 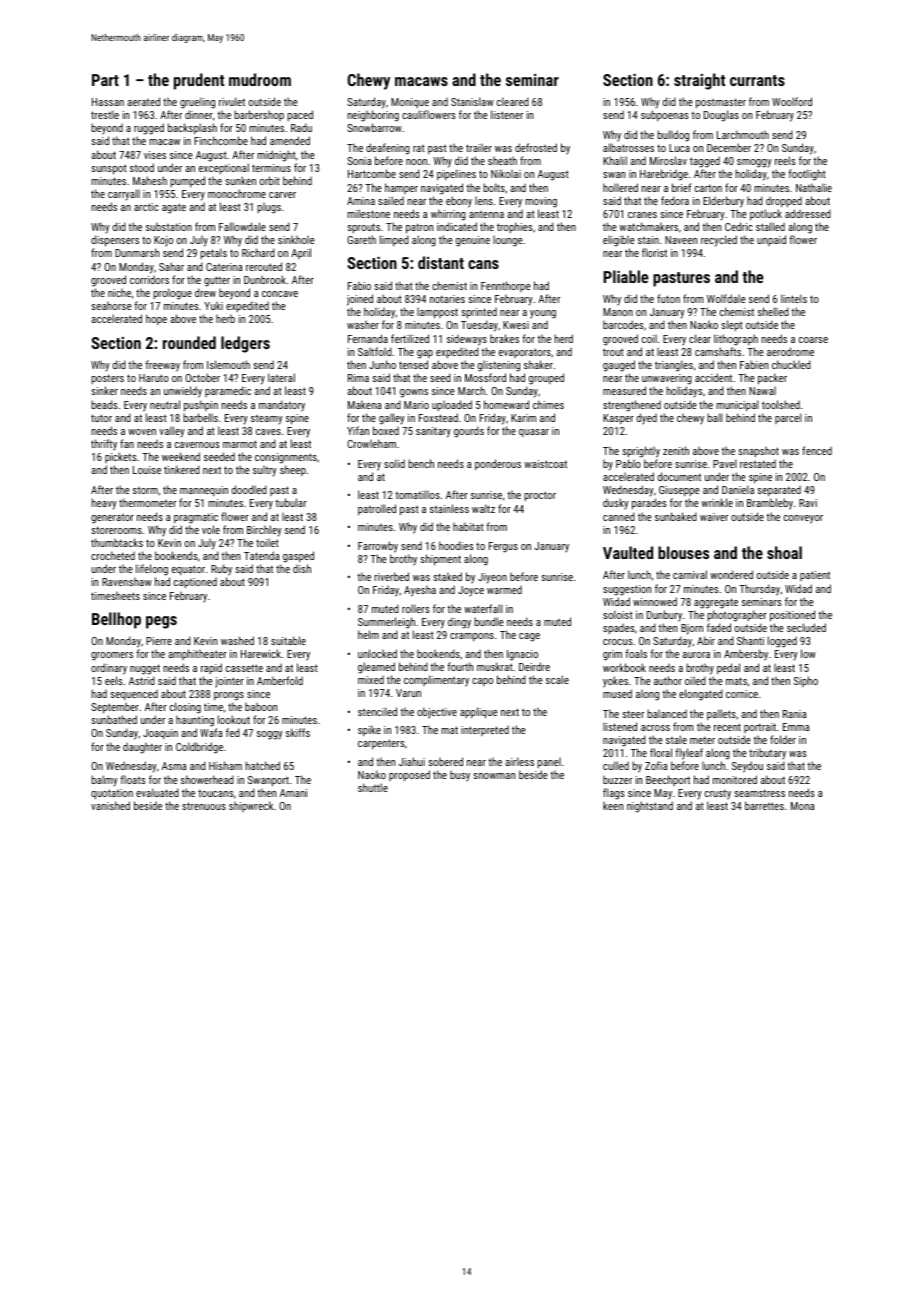 What do you see at coordinates (105, 80) in the screenshot?
I see `Part` at bounding box center [105, 80].
